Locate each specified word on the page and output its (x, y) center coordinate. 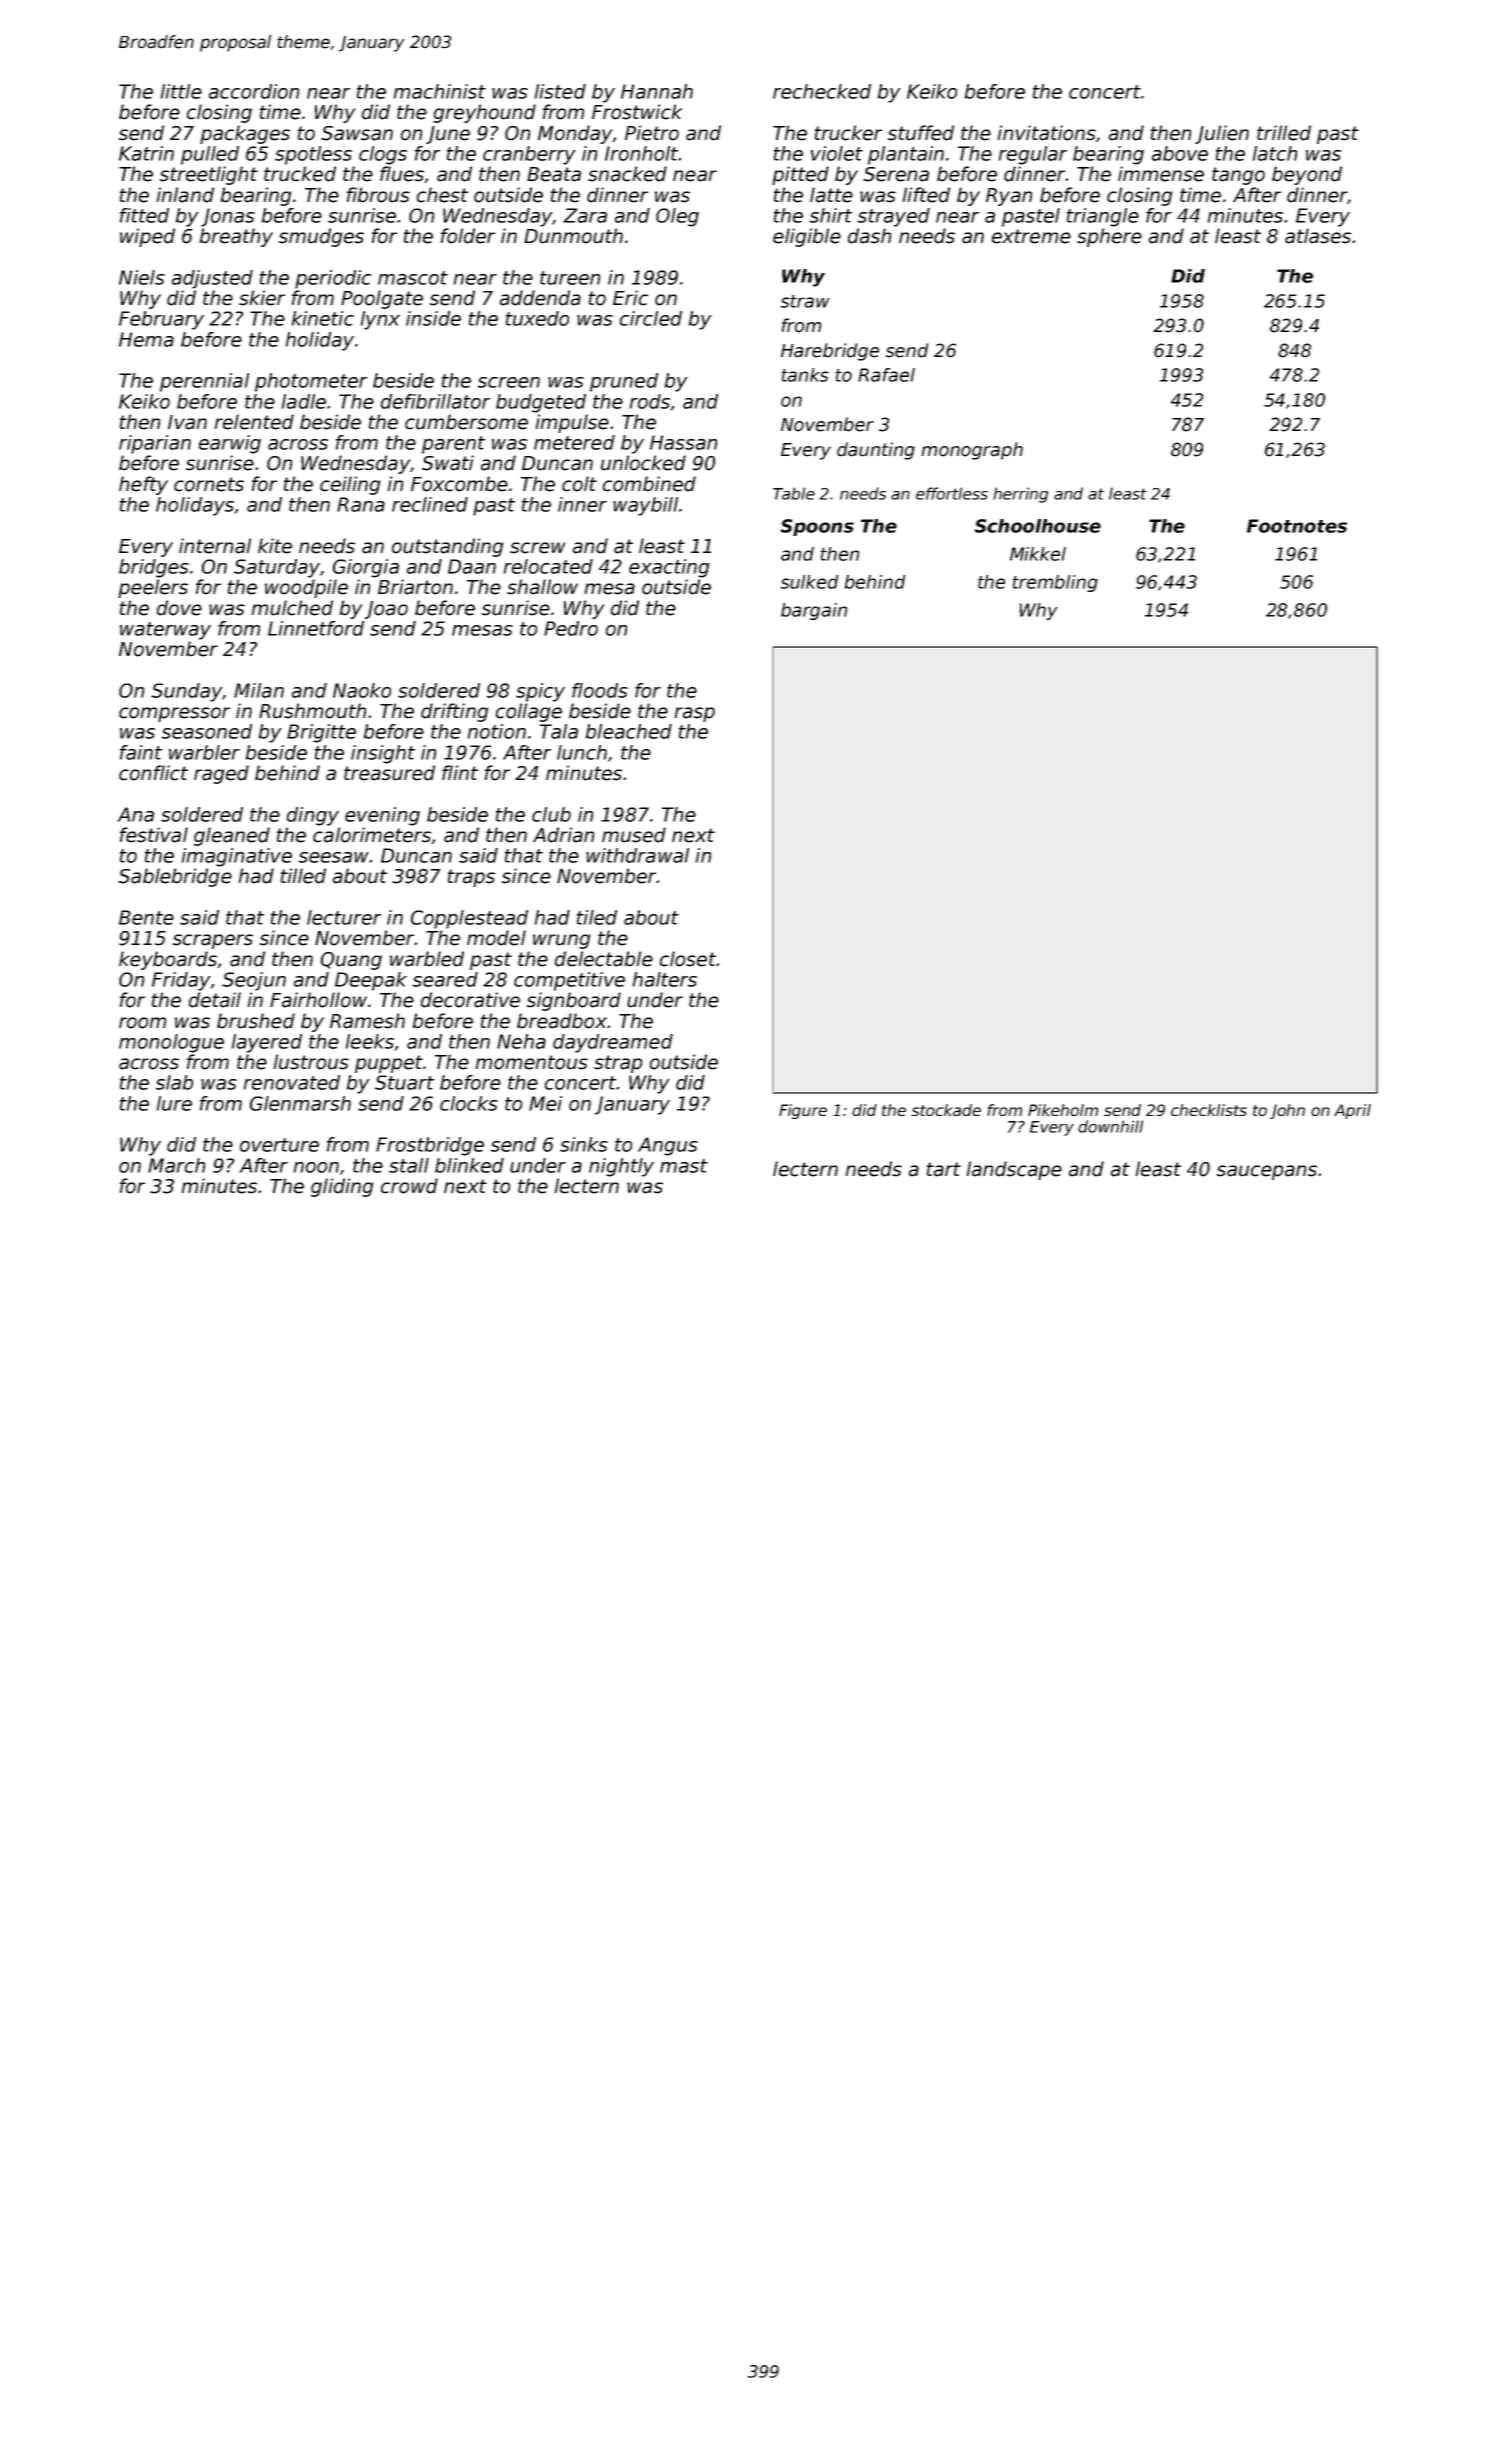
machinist (440, 91)
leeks (370, 1041)
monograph (972, 451)
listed (560, 91)
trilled (1284, 133)
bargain (814, 611)
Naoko (362, 690)
